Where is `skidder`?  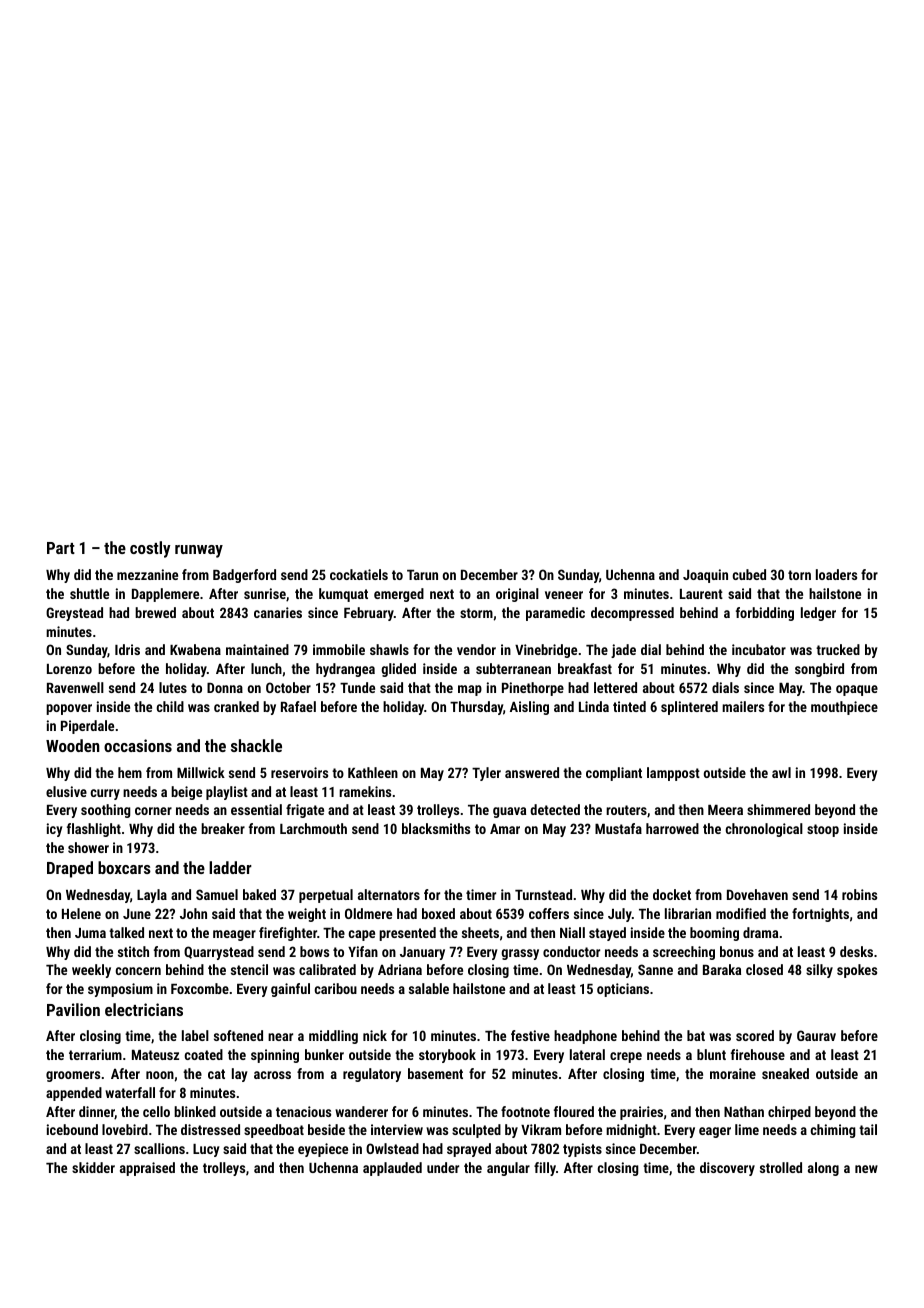 skidder is located at coordinates (93, 1167).
